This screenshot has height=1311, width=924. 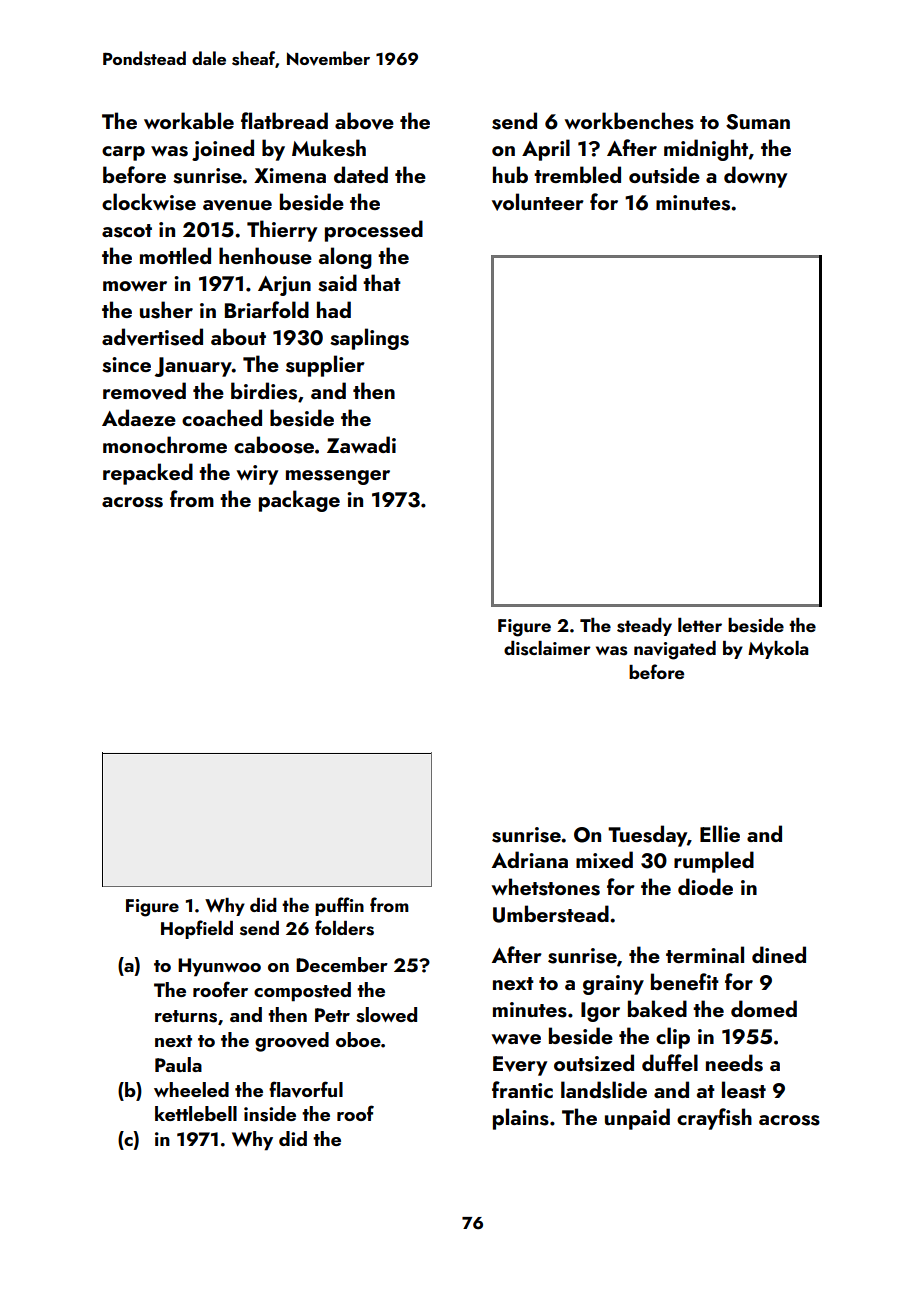 I want to click on Hopfield, so click(x=197, y=929).
